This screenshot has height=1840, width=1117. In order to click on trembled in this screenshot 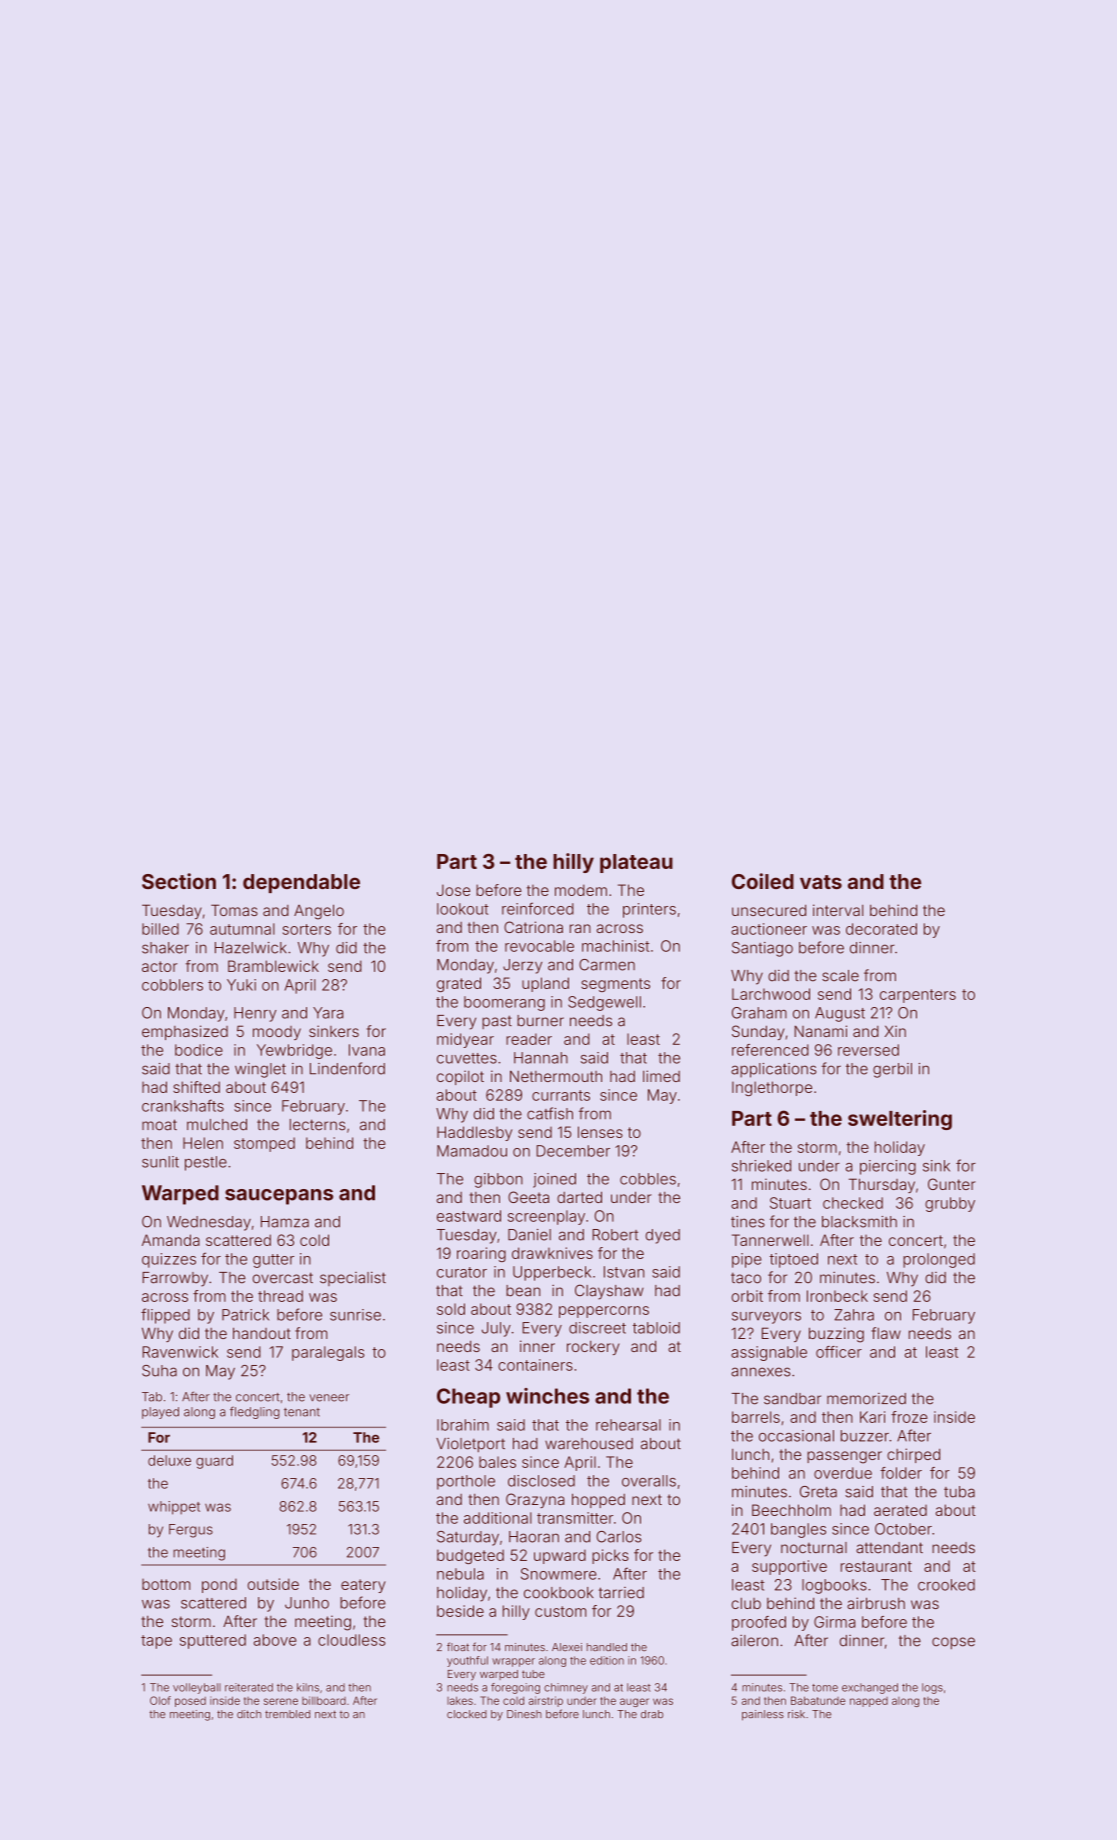, I will do `click(287, 1714)`.
